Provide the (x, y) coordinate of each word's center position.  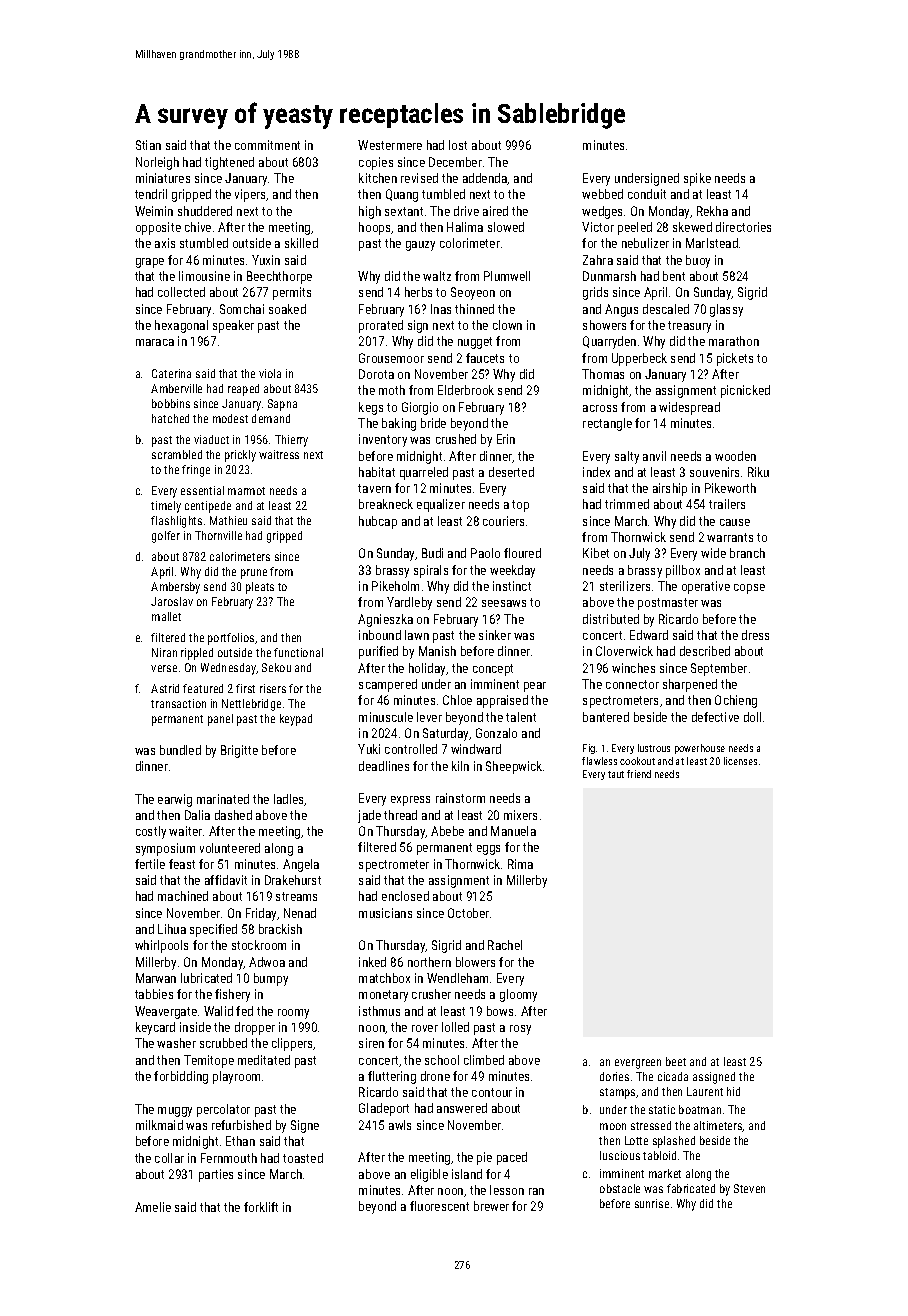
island (467, 1174)
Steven (749, 1188)
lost (458, 145)
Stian (148, 145)
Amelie (153, 1207)
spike (697, 179)
